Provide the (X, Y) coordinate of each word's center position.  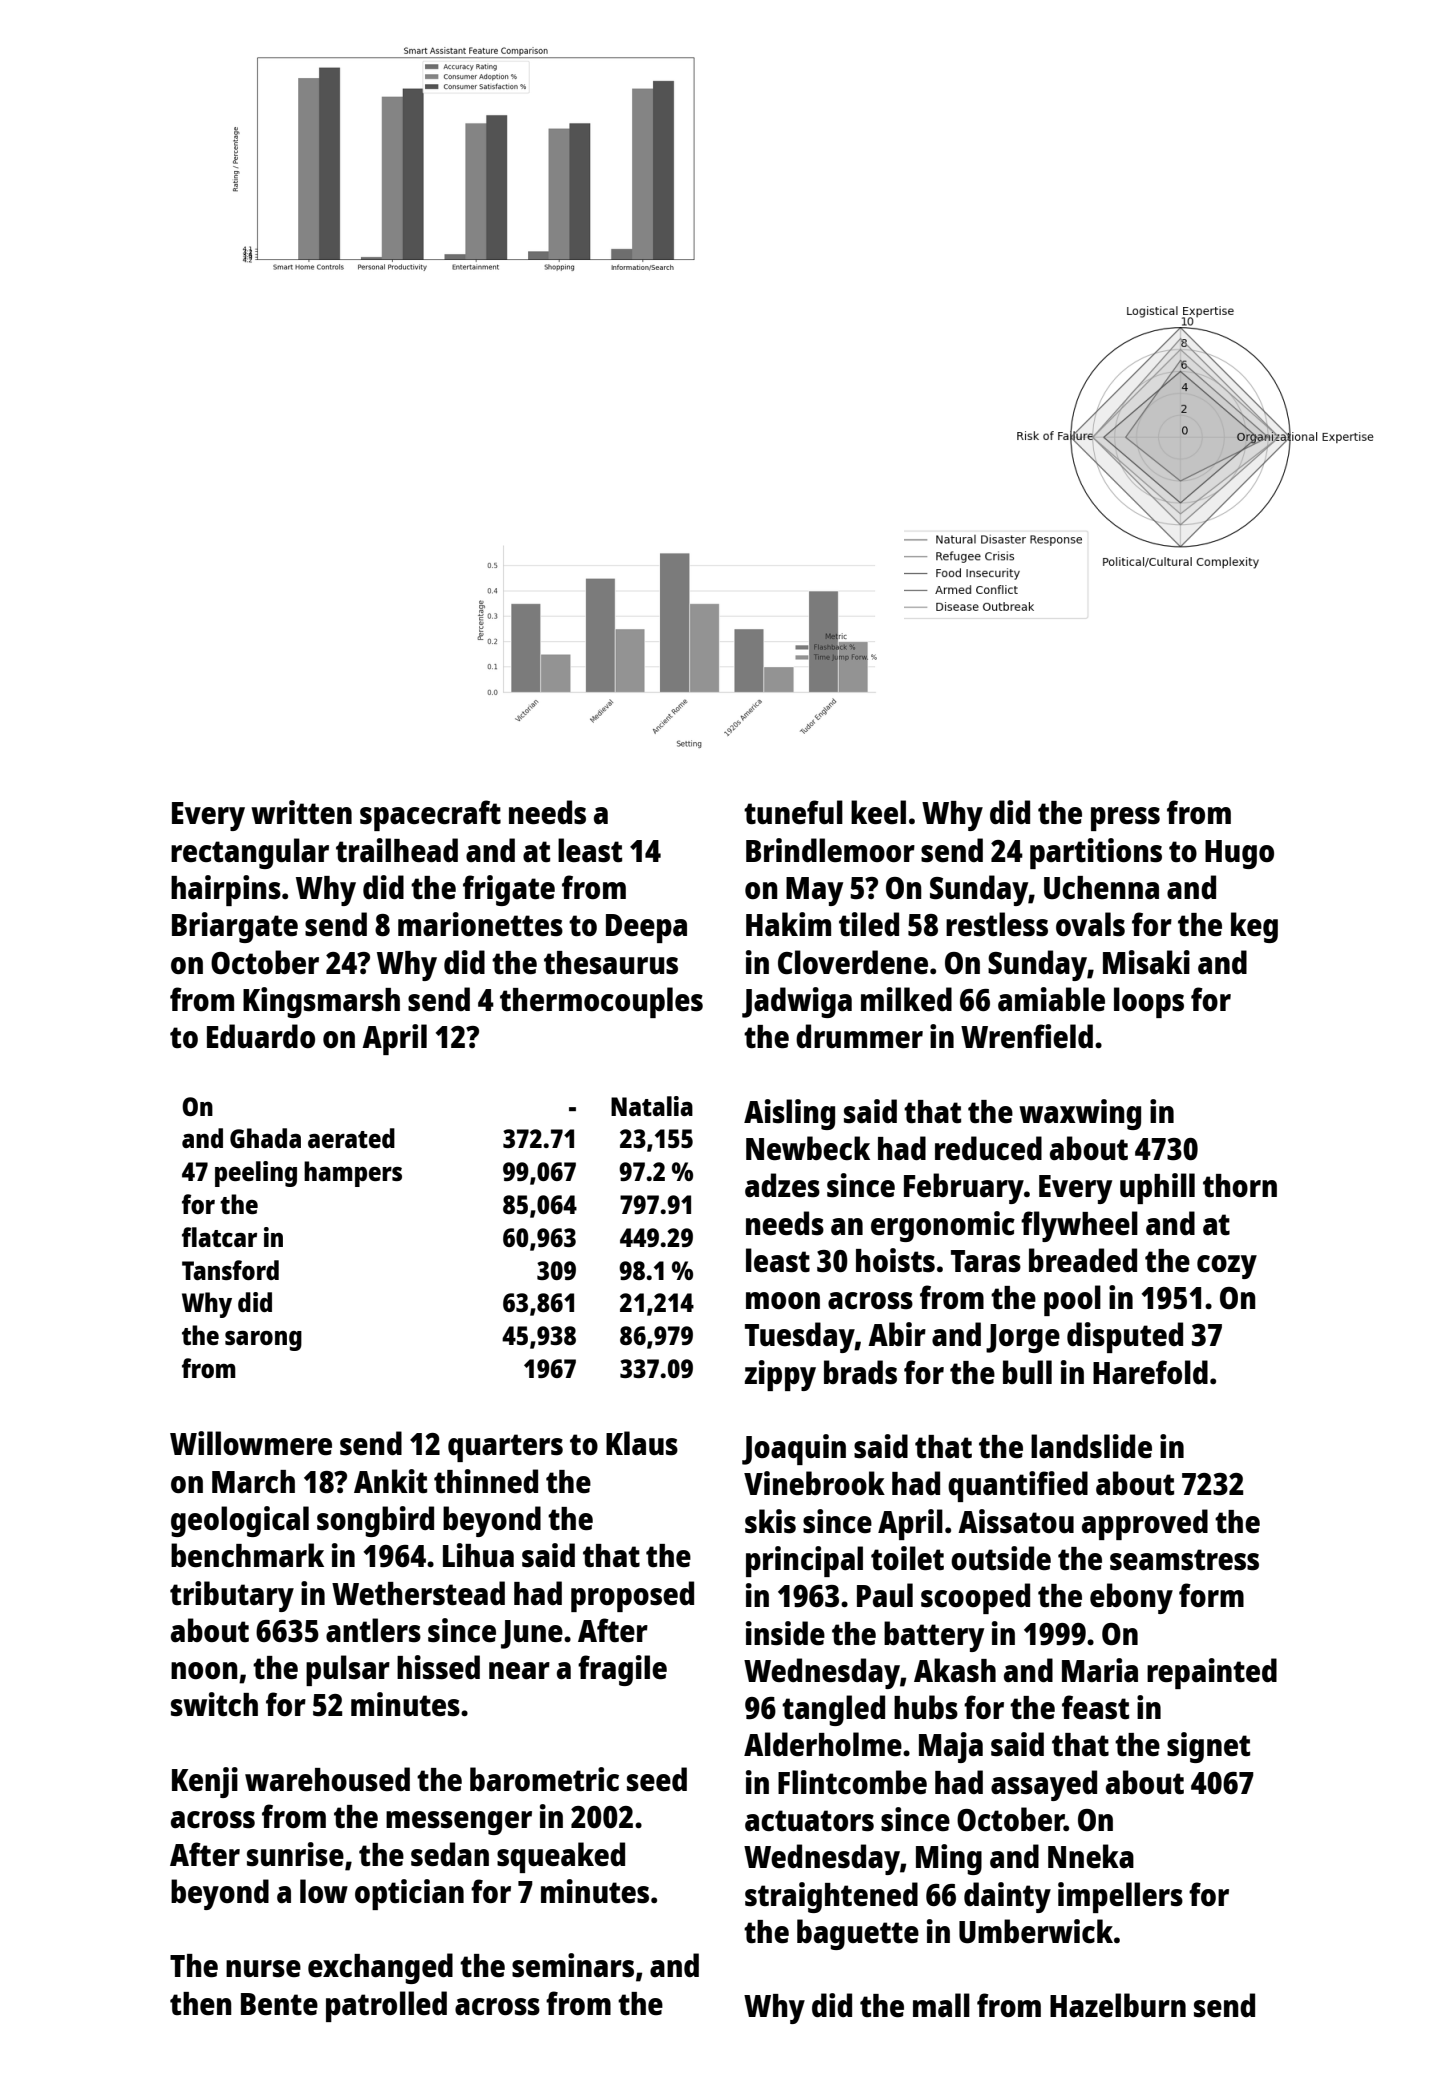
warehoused (327, 1779)
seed (657, 1779)
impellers (1120, 1897)
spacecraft (430, 815)
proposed (632, 1596)
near (519, 1671)
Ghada (265, 1138)
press (1125, 819)
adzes (782, 1185)
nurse (263, 1969)
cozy (1227, 1267)
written (301, 812)
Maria (1100, 1670)
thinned (486, 1481)
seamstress (1184, 1560)
